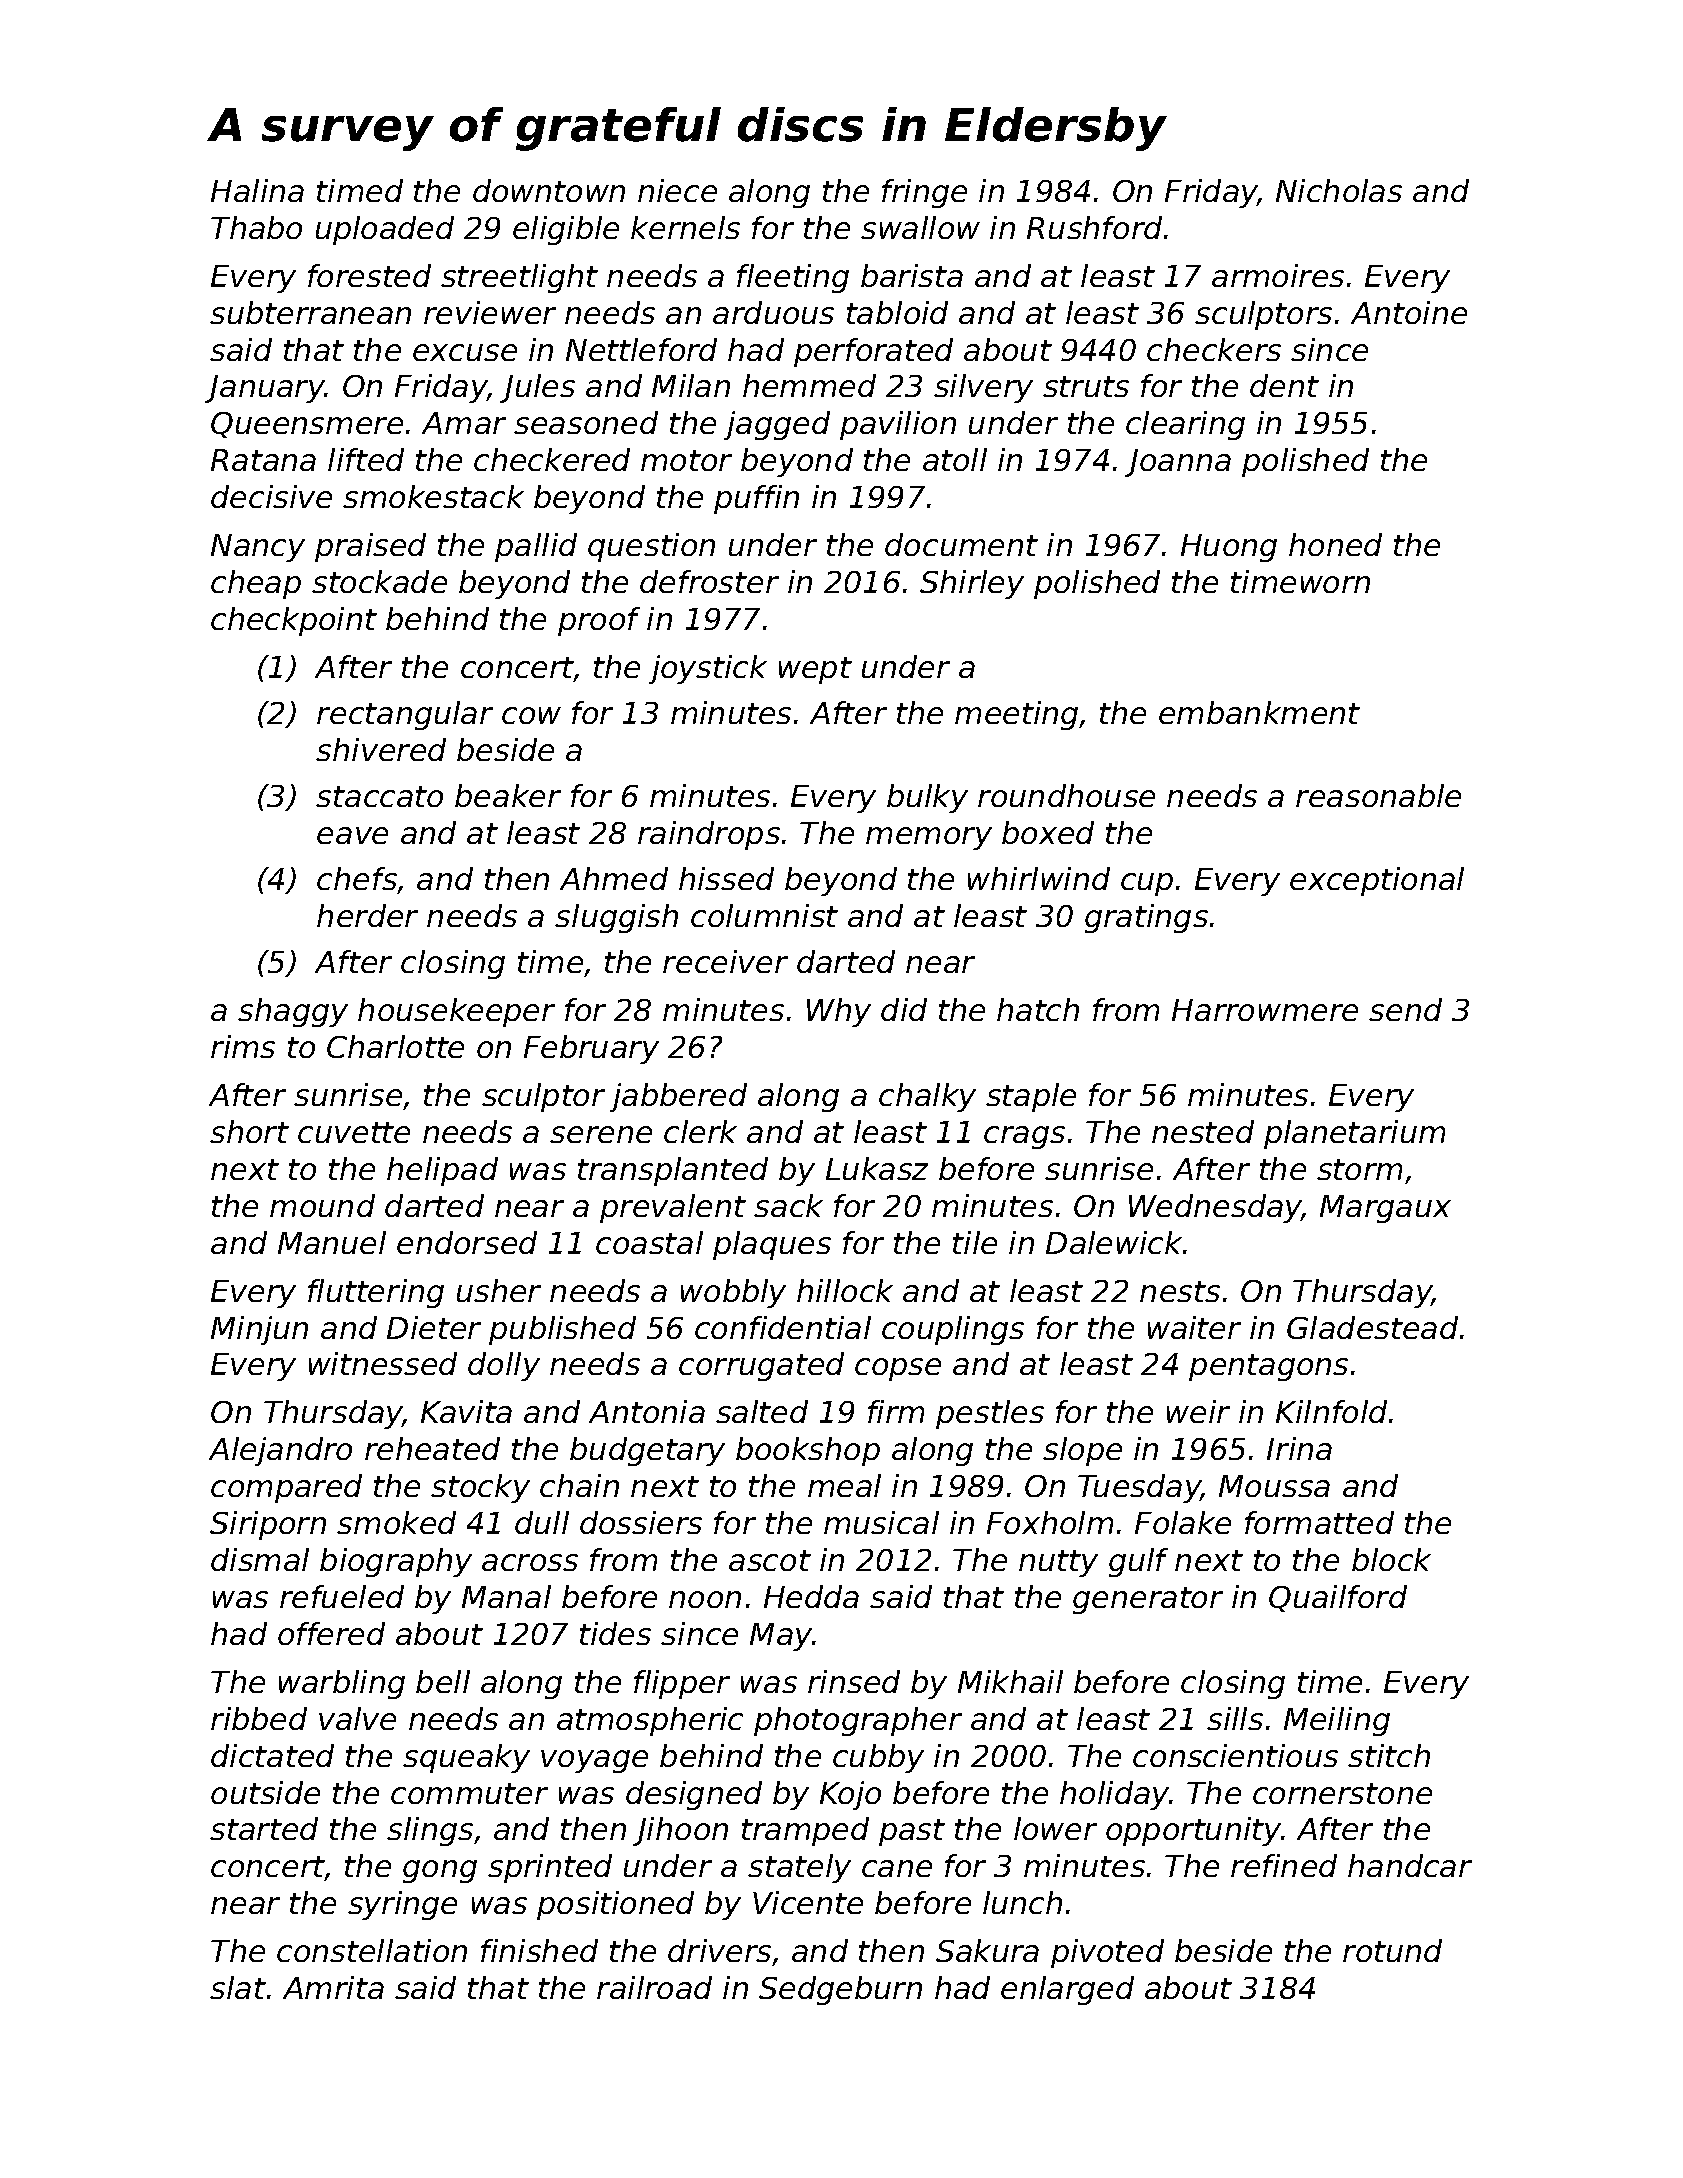 The height and width of the screenshot is (2178, 1683). I want to click on cane, so click(897, 1868).
